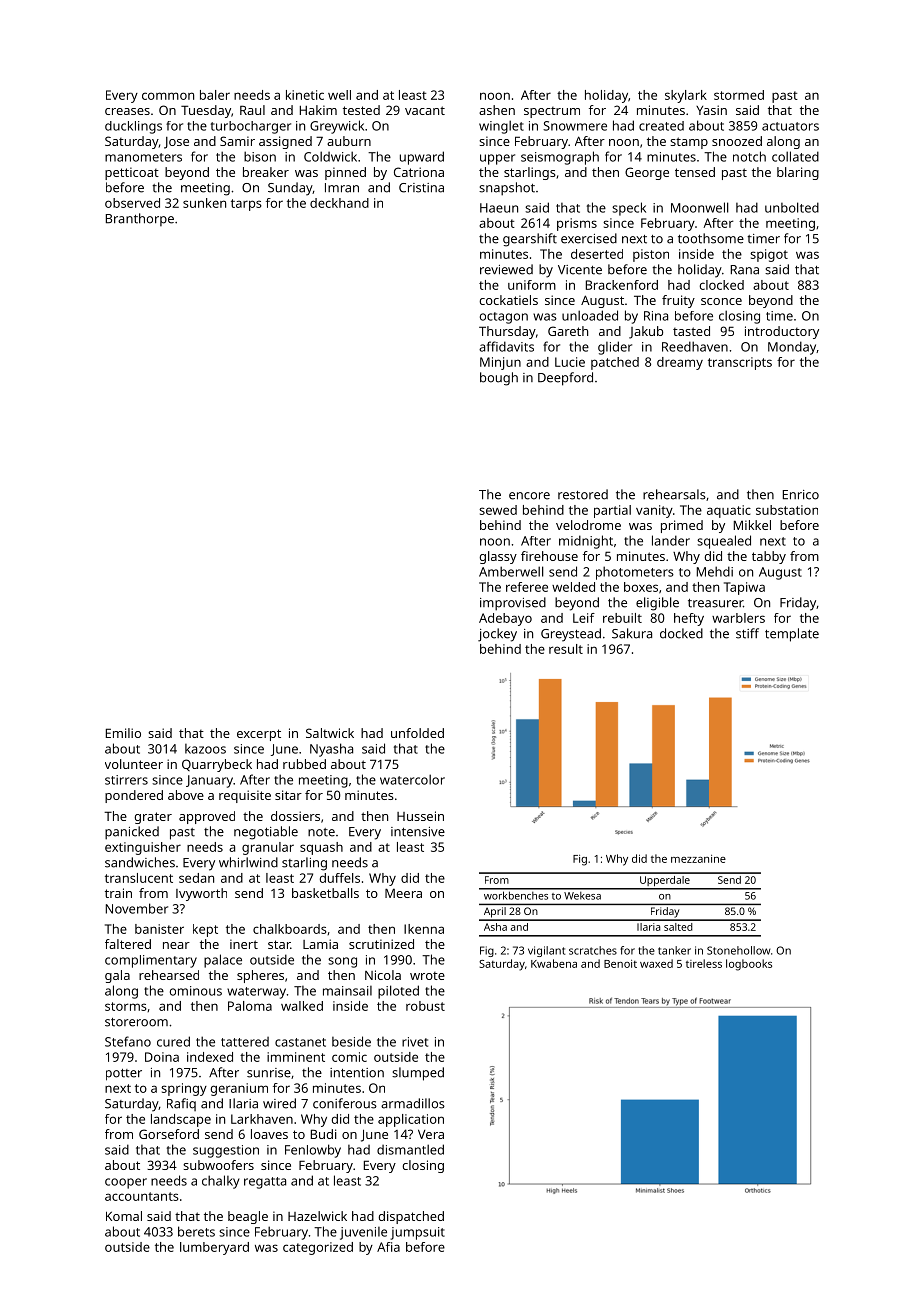 The width and height of the page is (924, 1314). I want to click on template, so click(792, 635).
